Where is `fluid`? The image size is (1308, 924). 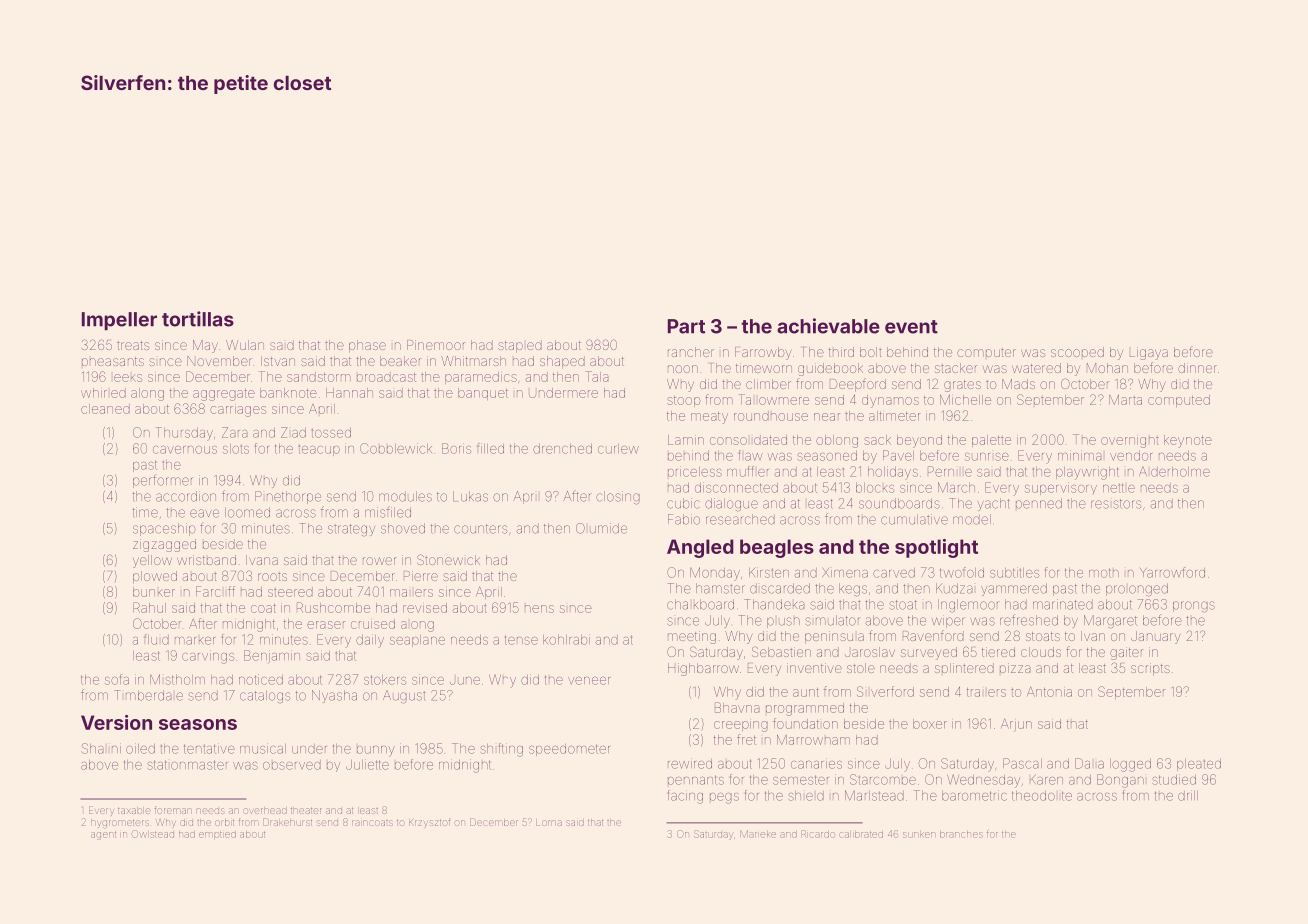
fluid is located at coordinates (156, 639).
